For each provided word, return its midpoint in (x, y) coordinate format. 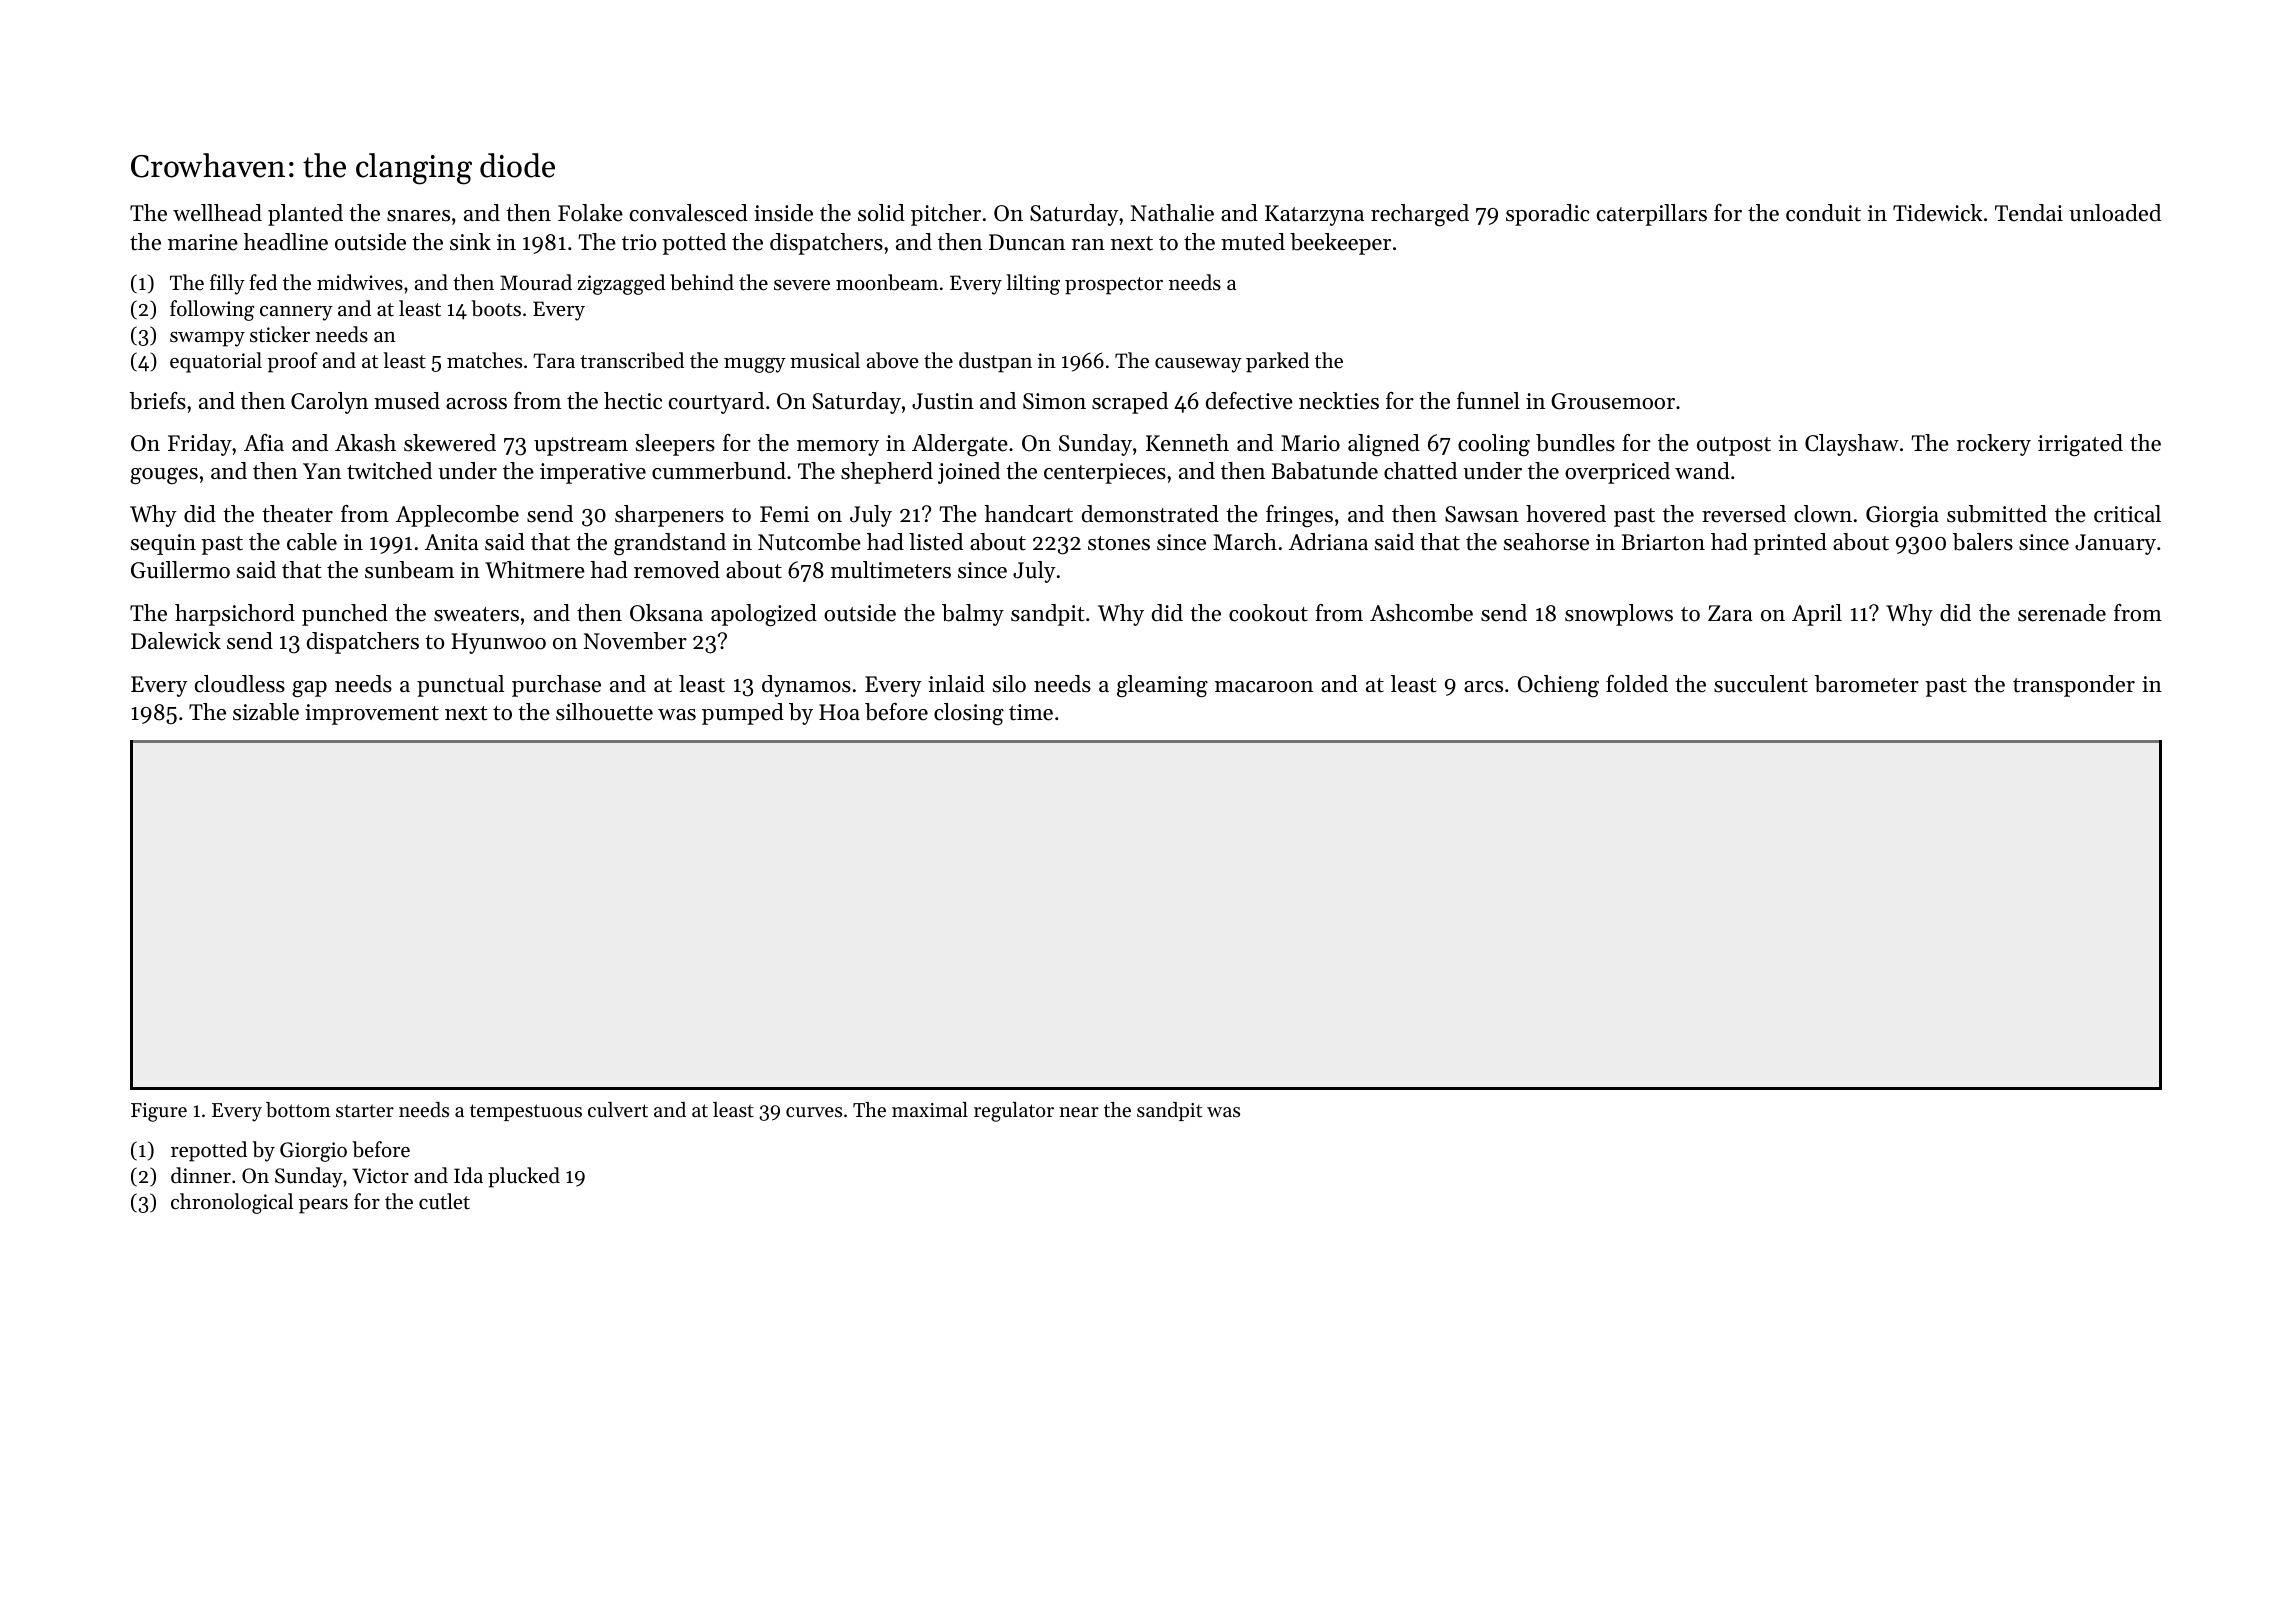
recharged (1420, 215)
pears (323, 1206)
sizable (266, 712)
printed (1790, 544)
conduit (1823, 213)
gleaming (1162, 686)
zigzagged (621, 284)
